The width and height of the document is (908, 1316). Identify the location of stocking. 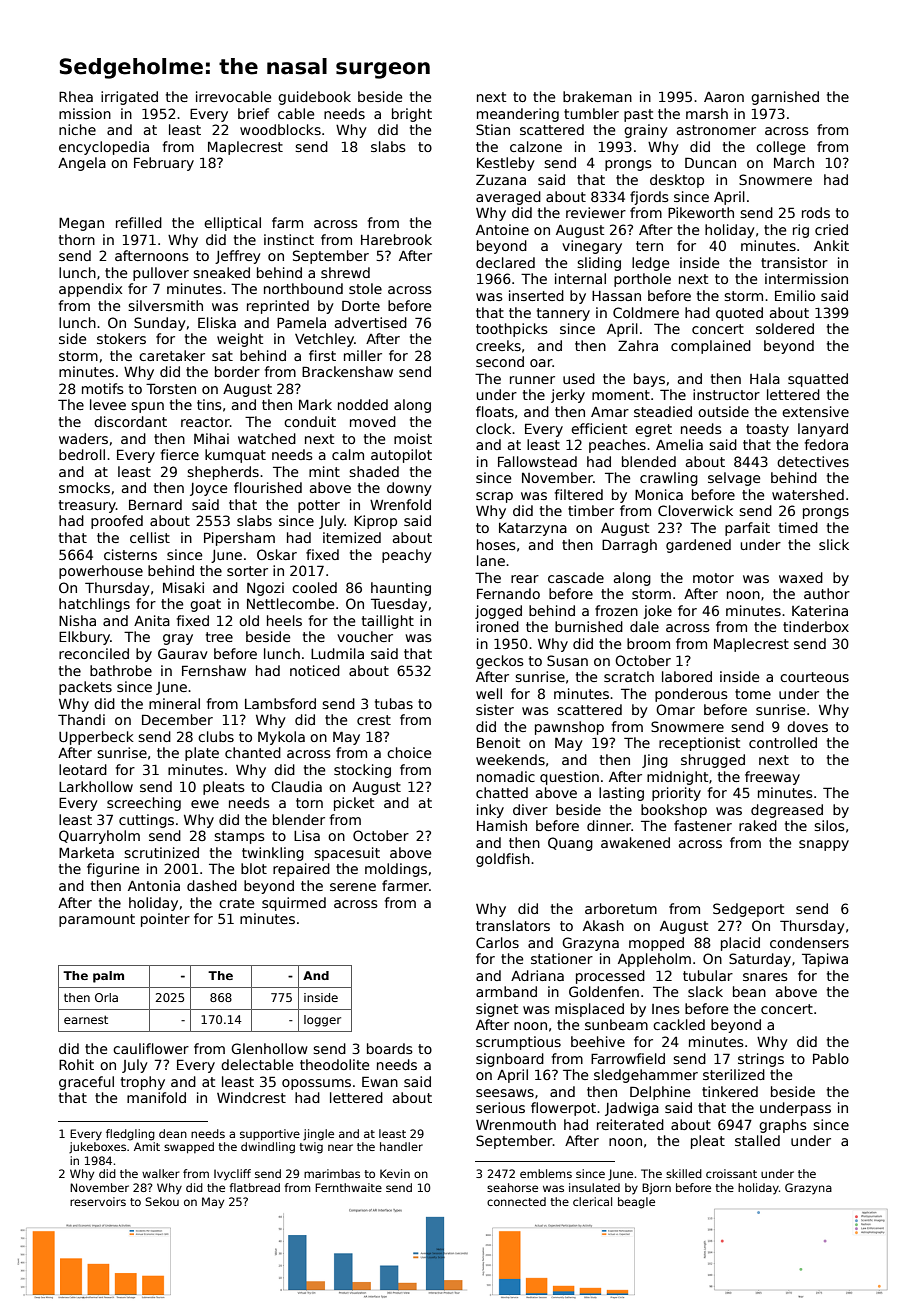
(362, 771).
